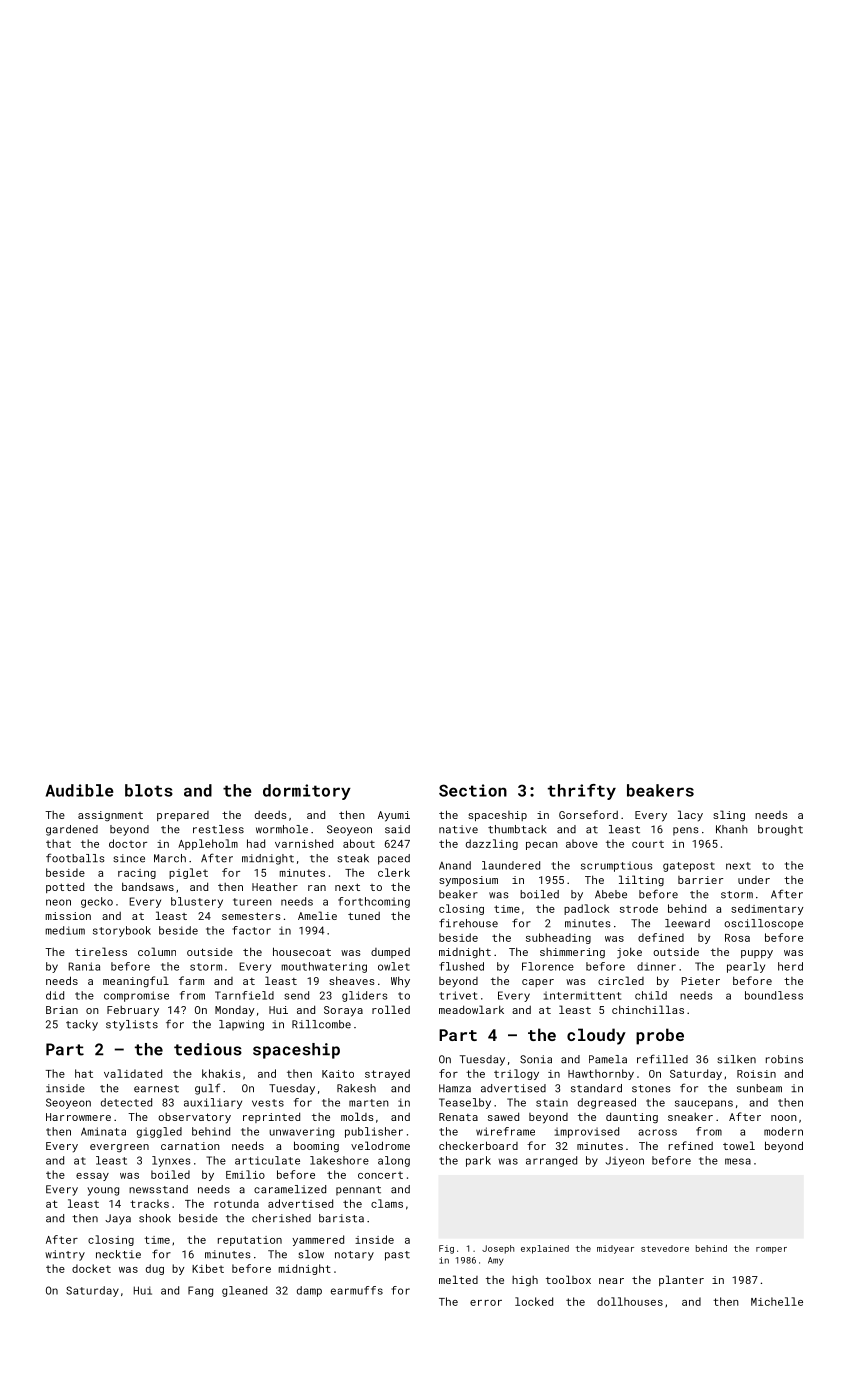 This screenshot has width=849, height=1400. I want to click on carnation, so click(190, 1146).
